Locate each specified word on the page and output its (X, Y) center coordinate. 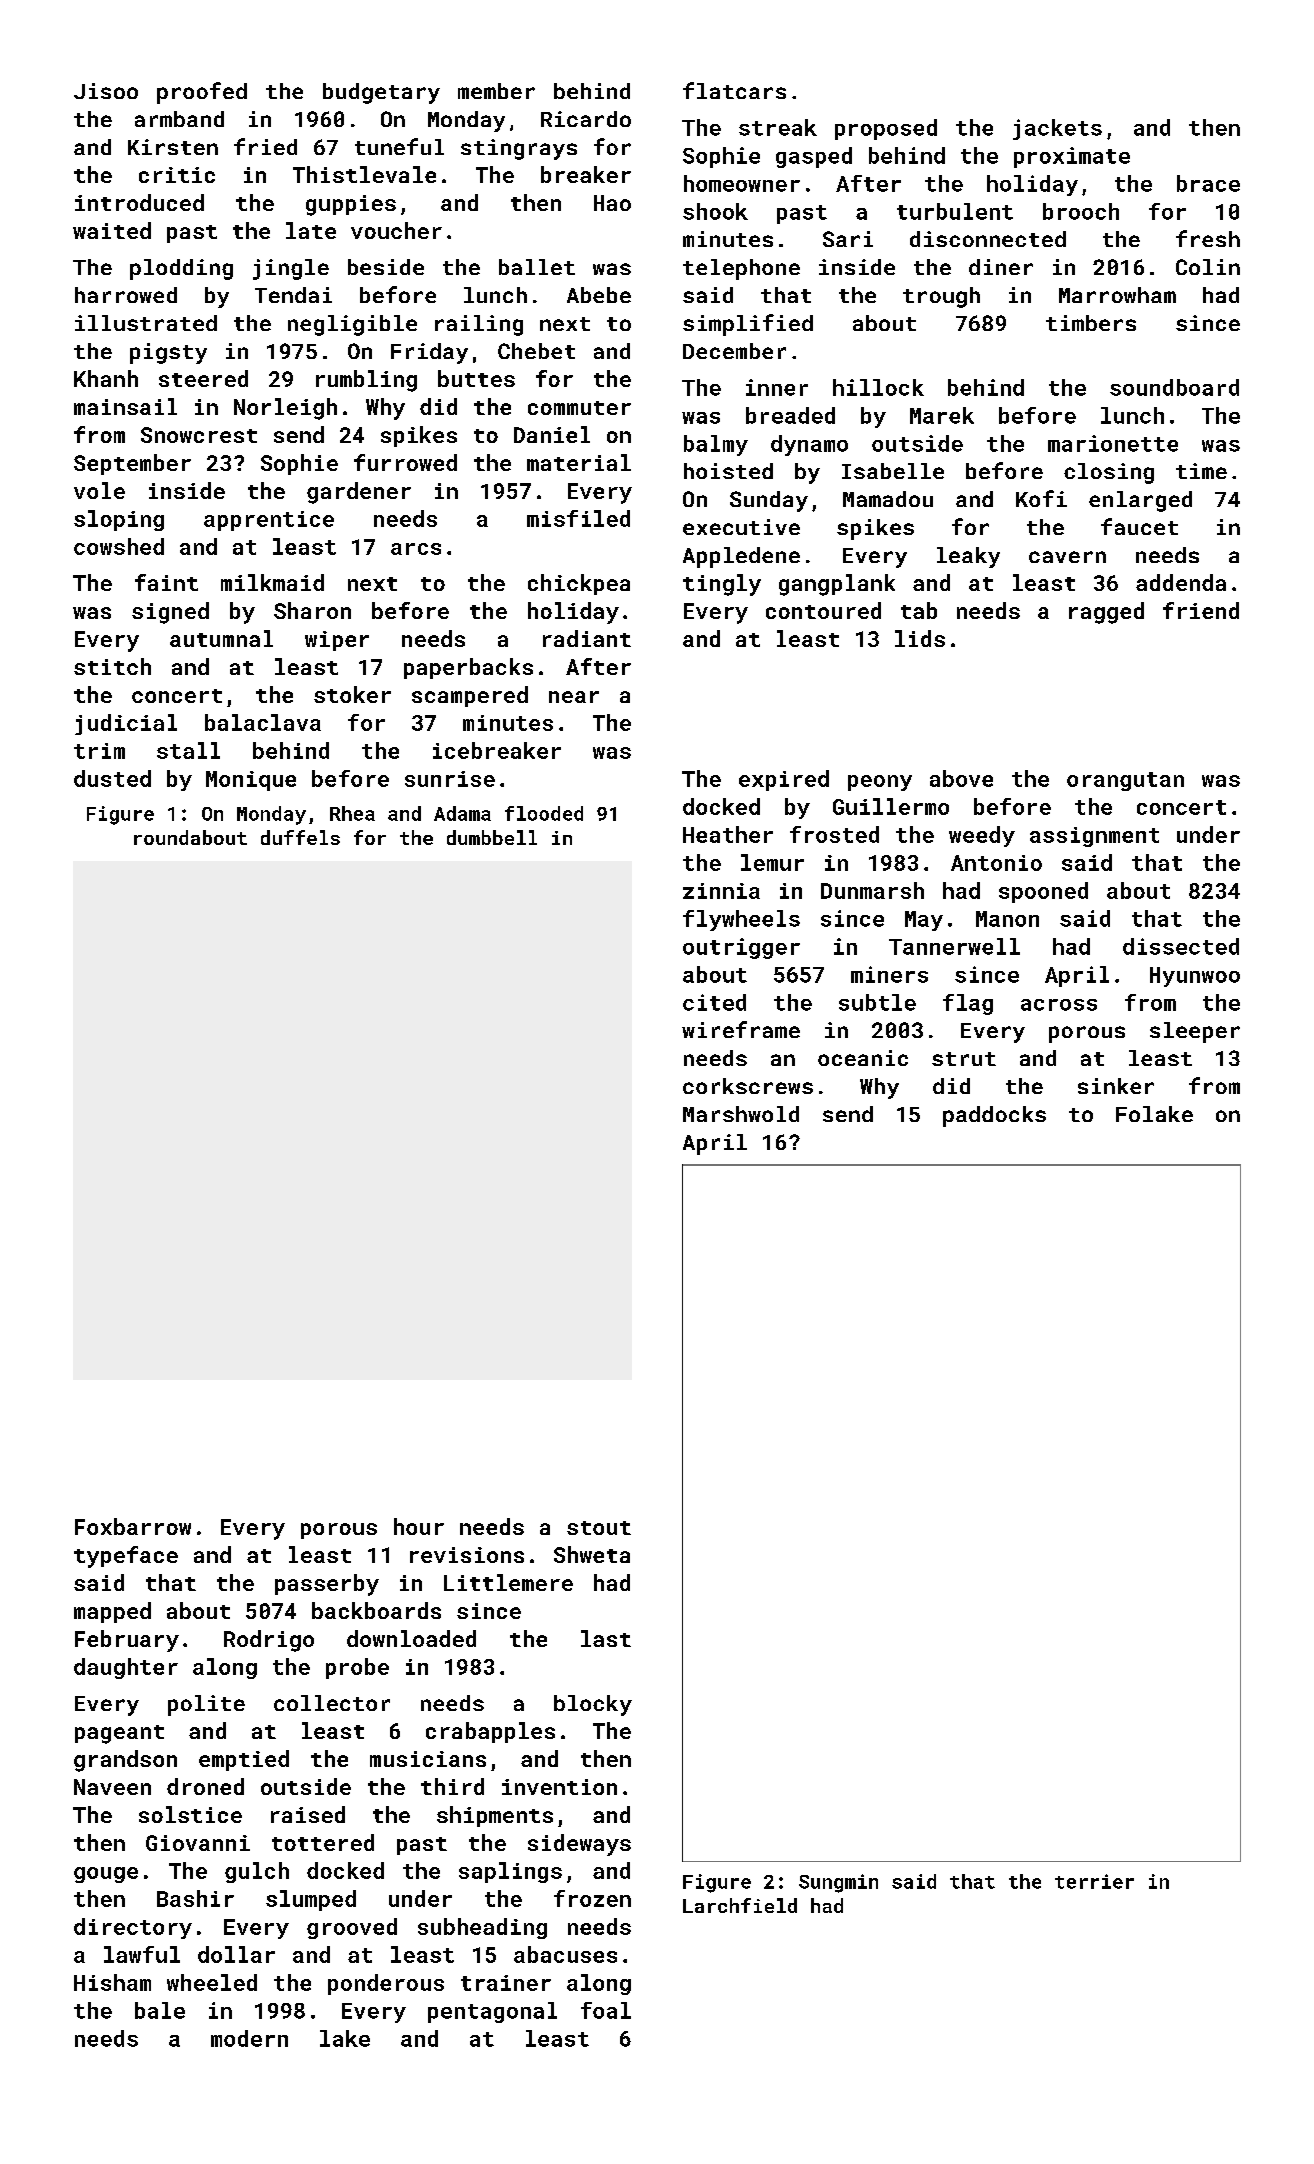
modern (249, 2038)
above (961, 778)
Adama (462, 813)
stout (599, 1528)
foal (606, 2010)
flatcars (734, 90)
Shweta (592, 1554)
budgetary (381, 93)
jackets (1057, 129)
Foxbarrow (133, 1526)
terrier (1094, 1881)
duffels (300, 837)
